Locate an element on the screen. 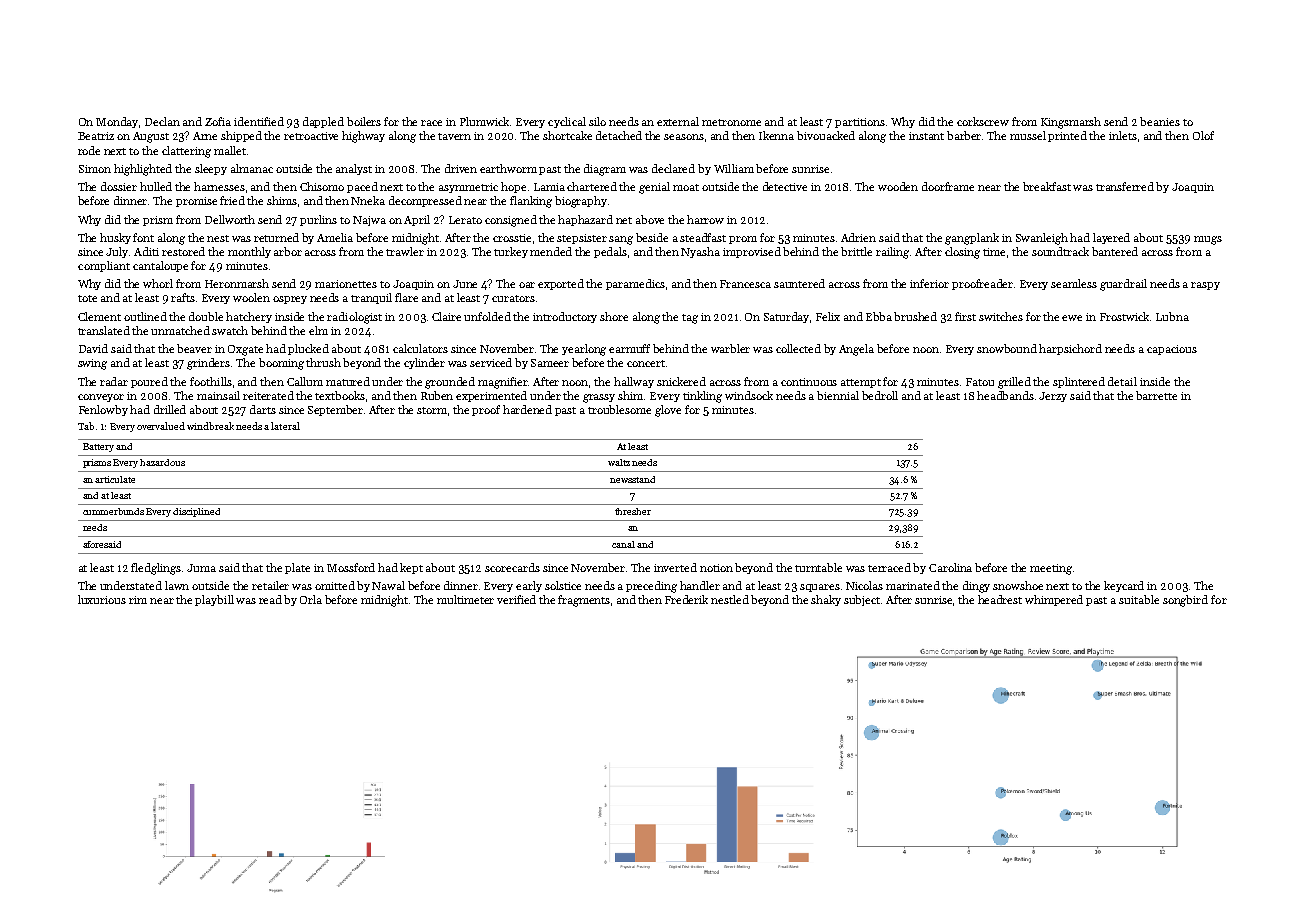  fragments is located at coordinates (584, 601).
